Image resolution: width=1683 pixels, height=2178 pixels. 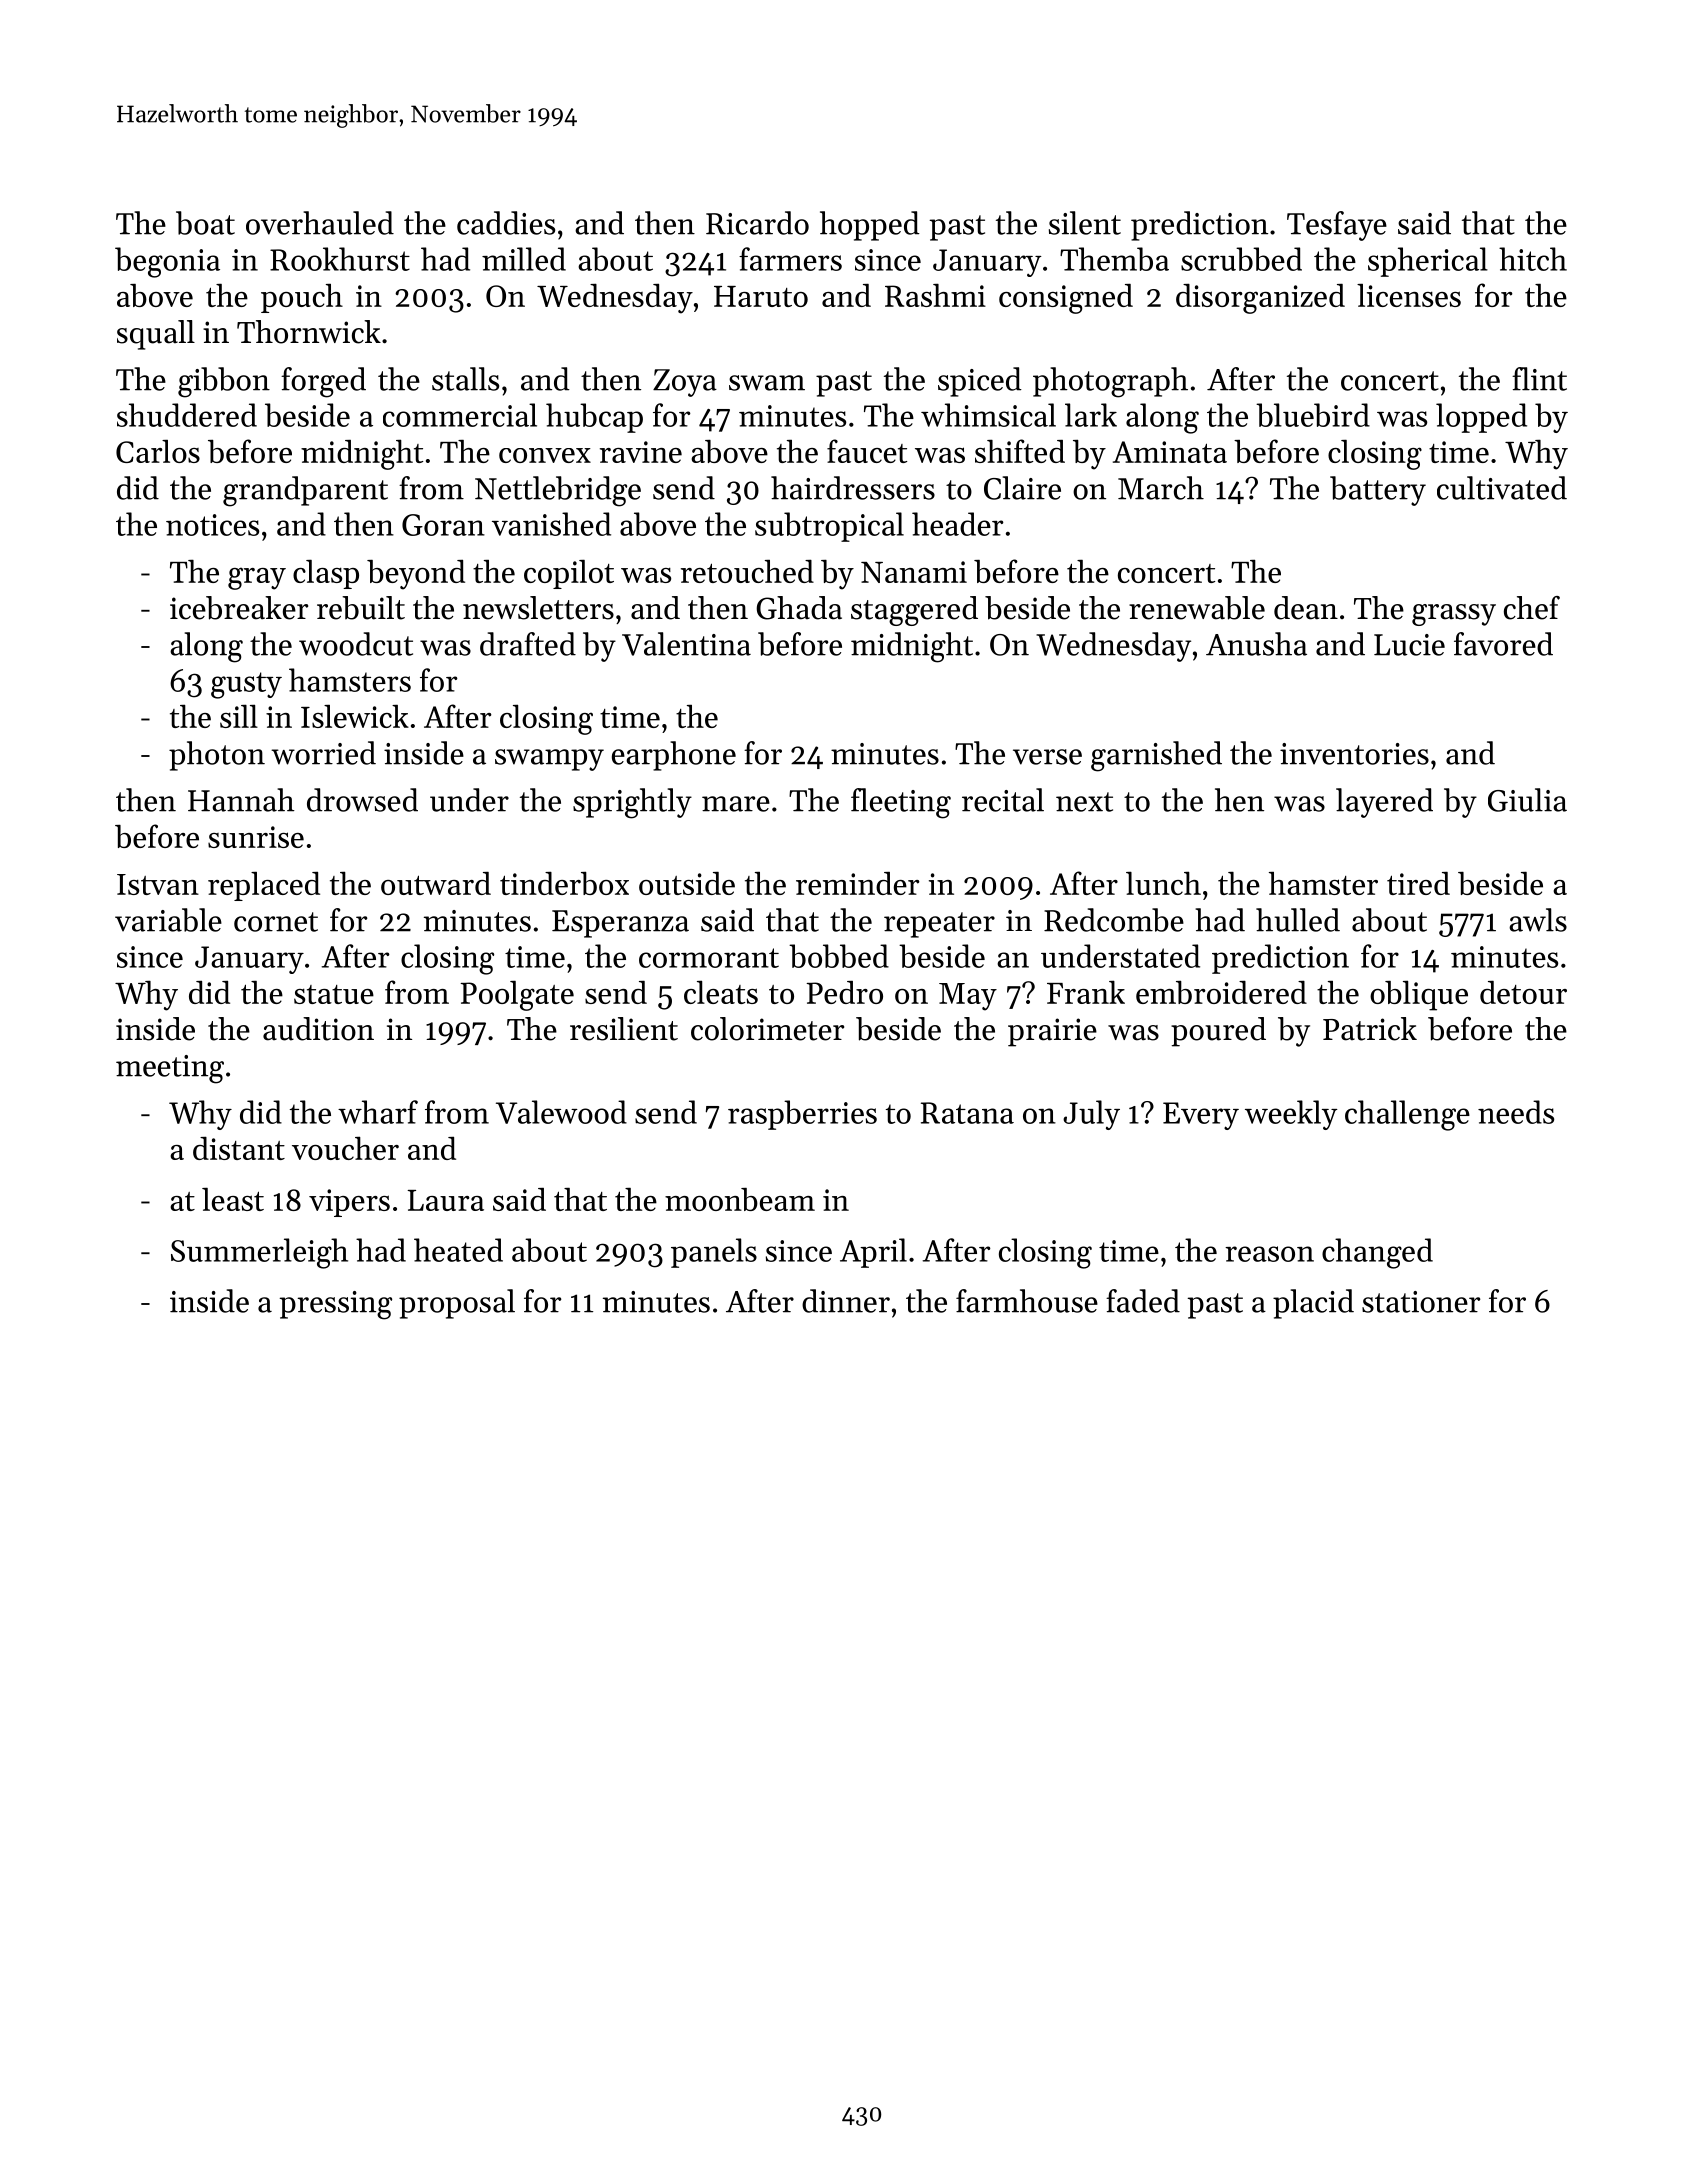 What do you see at coordinates (1377, 1253) in the page?
I see `changed` at bounding box center [1377, 1253].
